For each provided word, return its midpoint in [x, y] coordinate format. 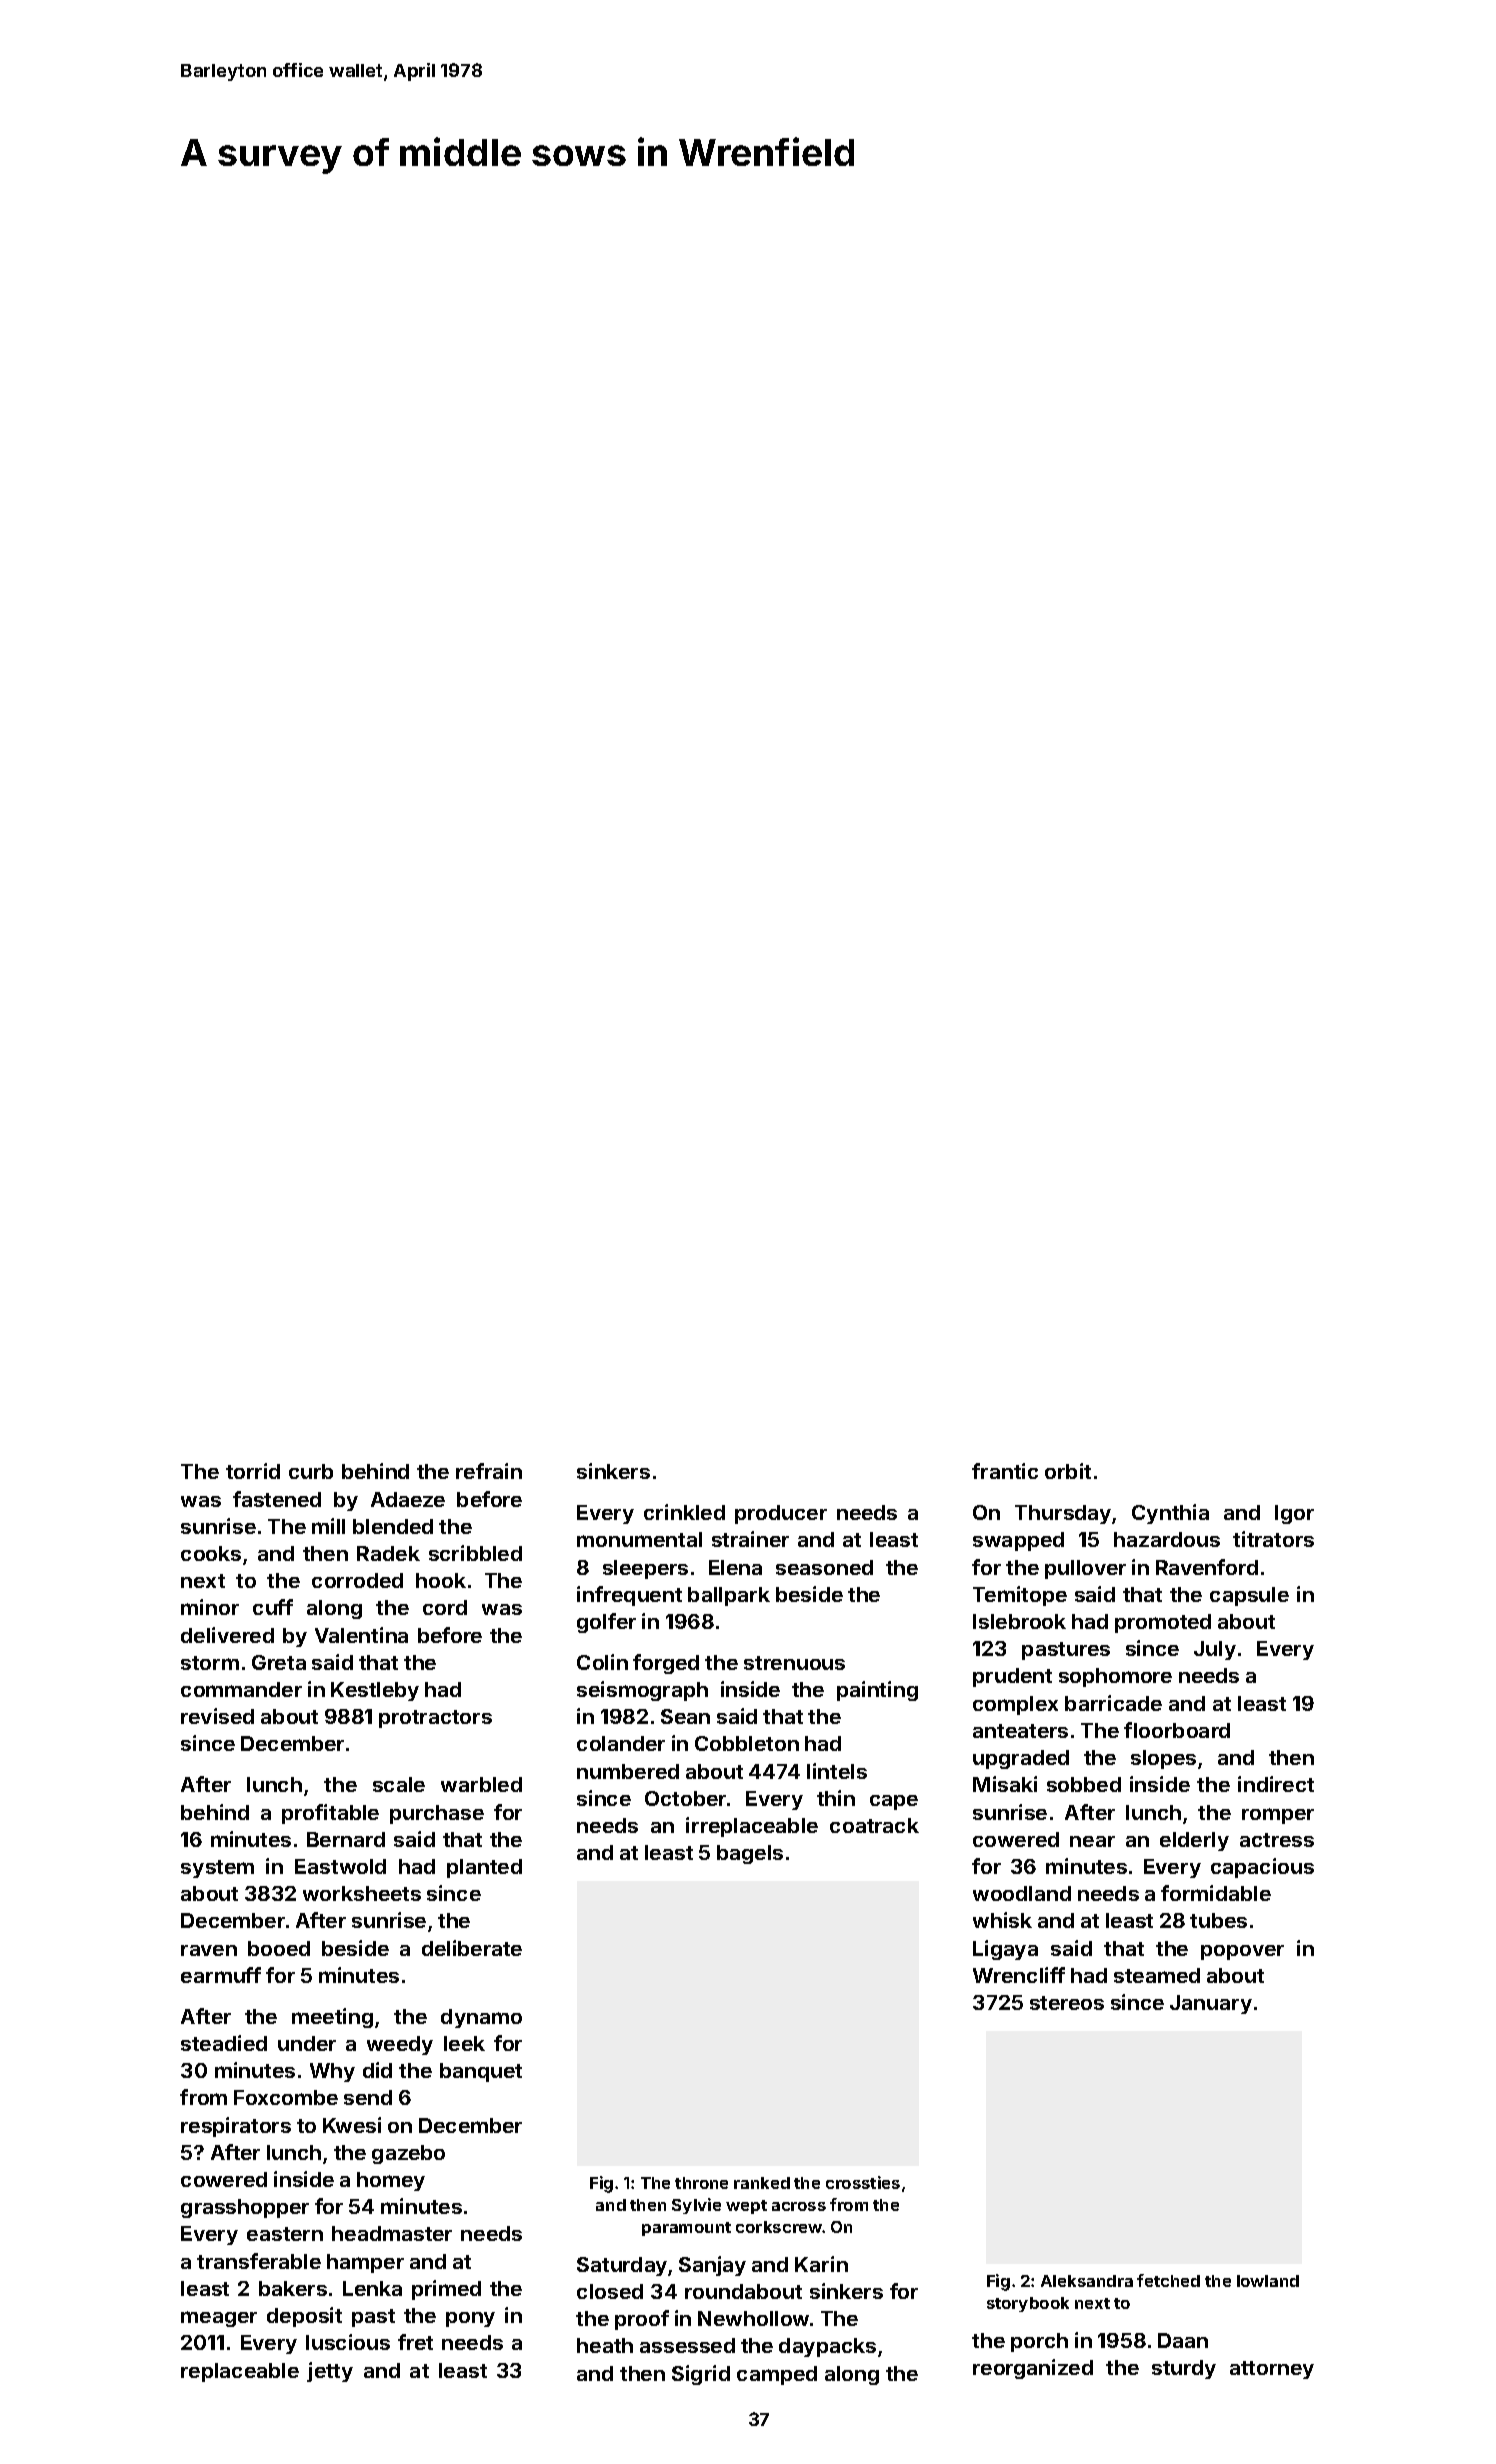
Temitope [1020, 1596]
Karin [821, 2264]
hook [441, 1580]
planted [484, 1868]
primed [446, 2290]
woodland [1022, 1893]
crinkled [684, 1512]
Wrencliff [1019, 1975]
